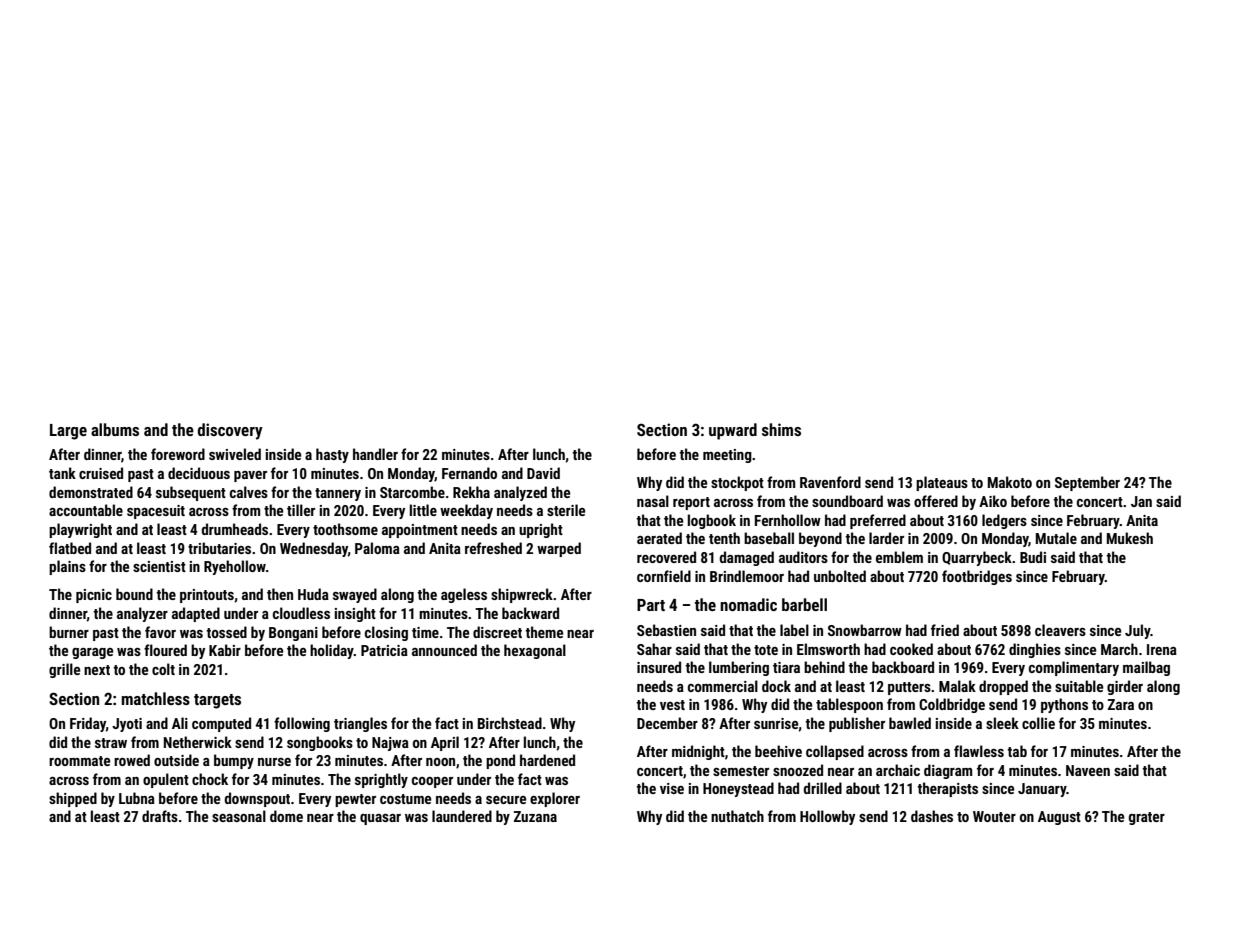 The width and height of the image is (1233, 952). I want to click on shims, so click(781, 429).
